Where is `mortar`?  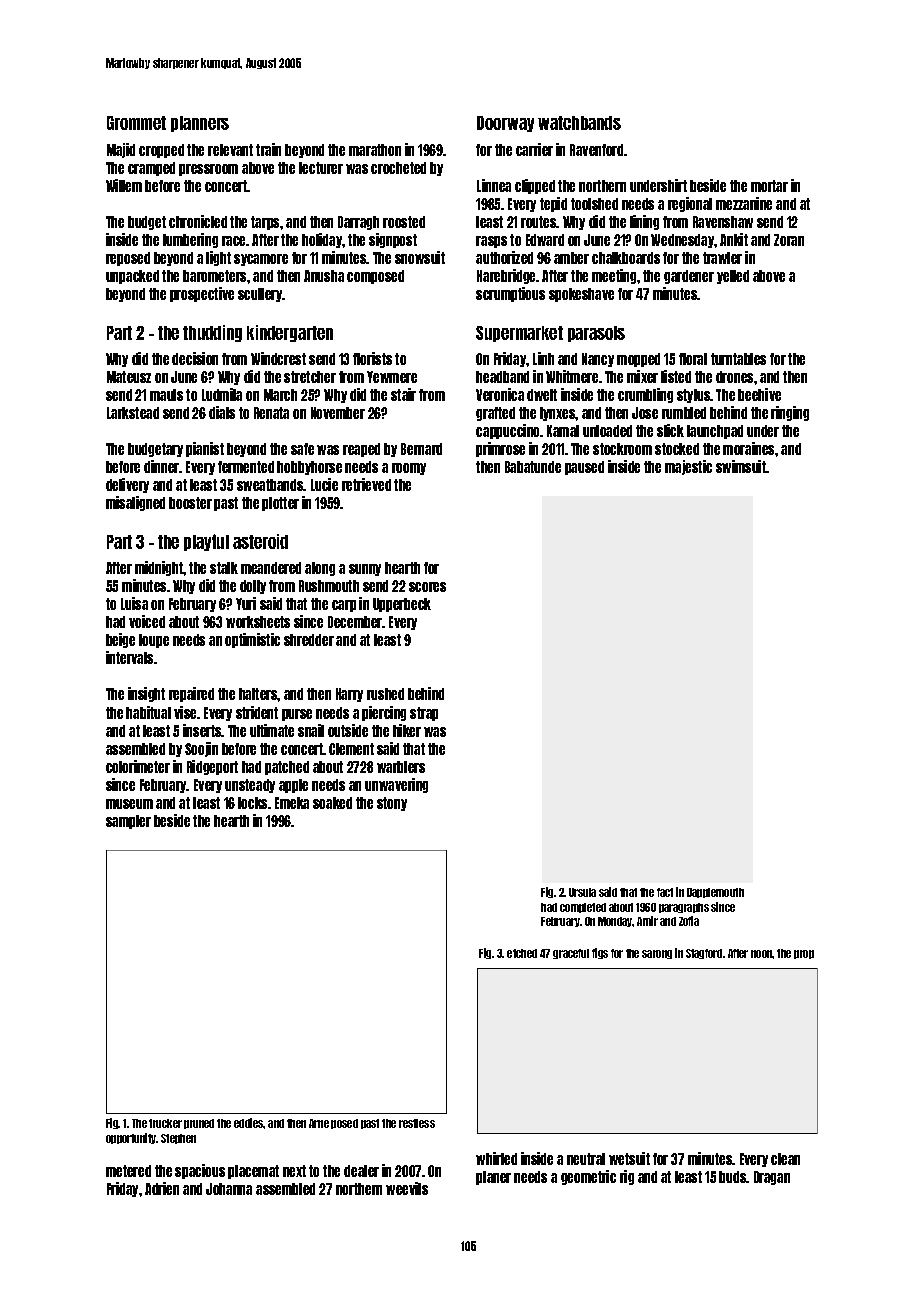
mortar is located at coordinates (769, 186).
